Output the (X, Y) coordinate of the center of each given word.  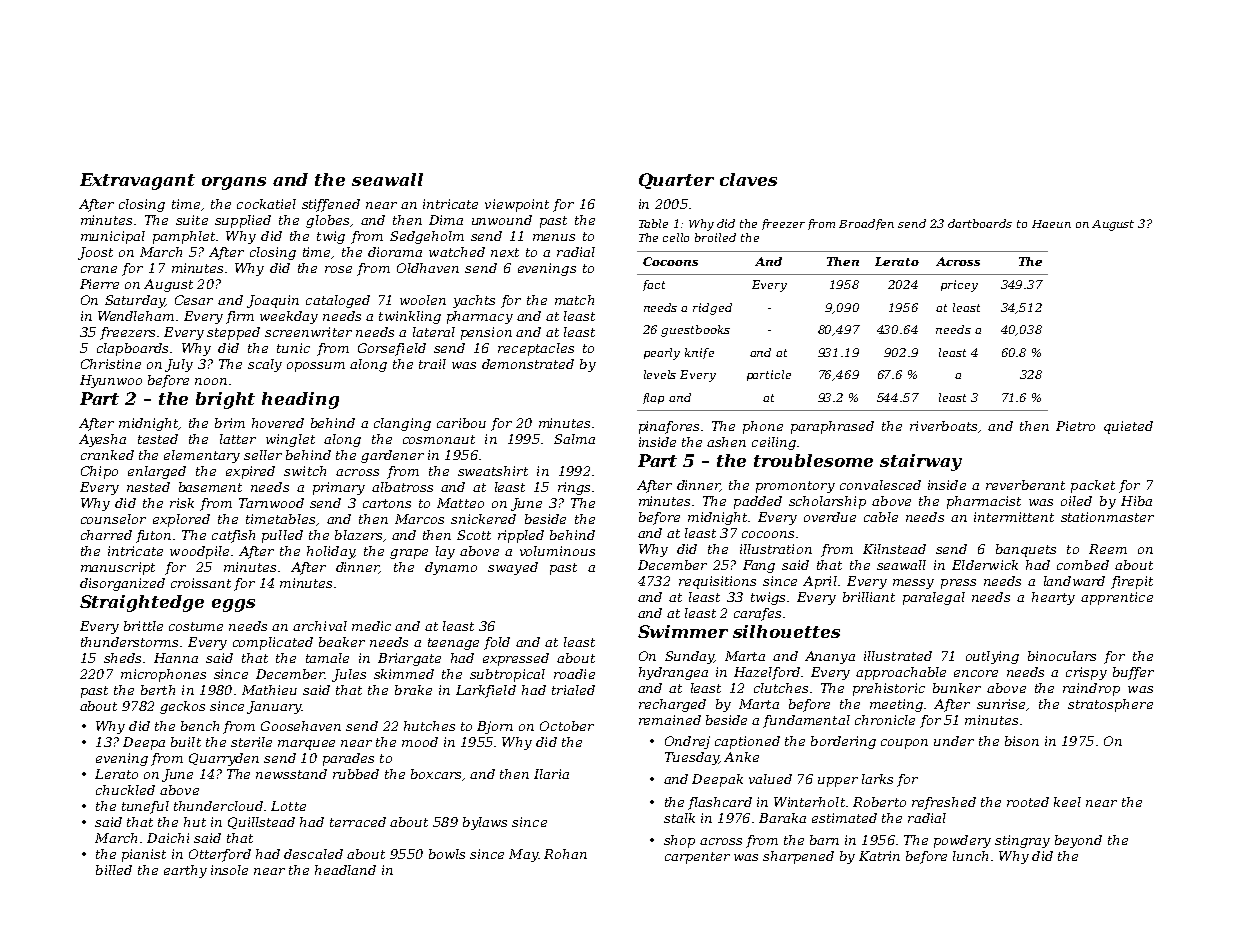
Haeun (1051, 224)
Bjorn (495, 727)
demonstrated (528, 364)
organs (234, 183)
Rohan (565, 854)
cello (676, 237)
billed (114, 870)
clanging (402, 424)
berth (158, 690)
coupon (904, 744)
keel (1067, 802)
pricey (959, 286)
